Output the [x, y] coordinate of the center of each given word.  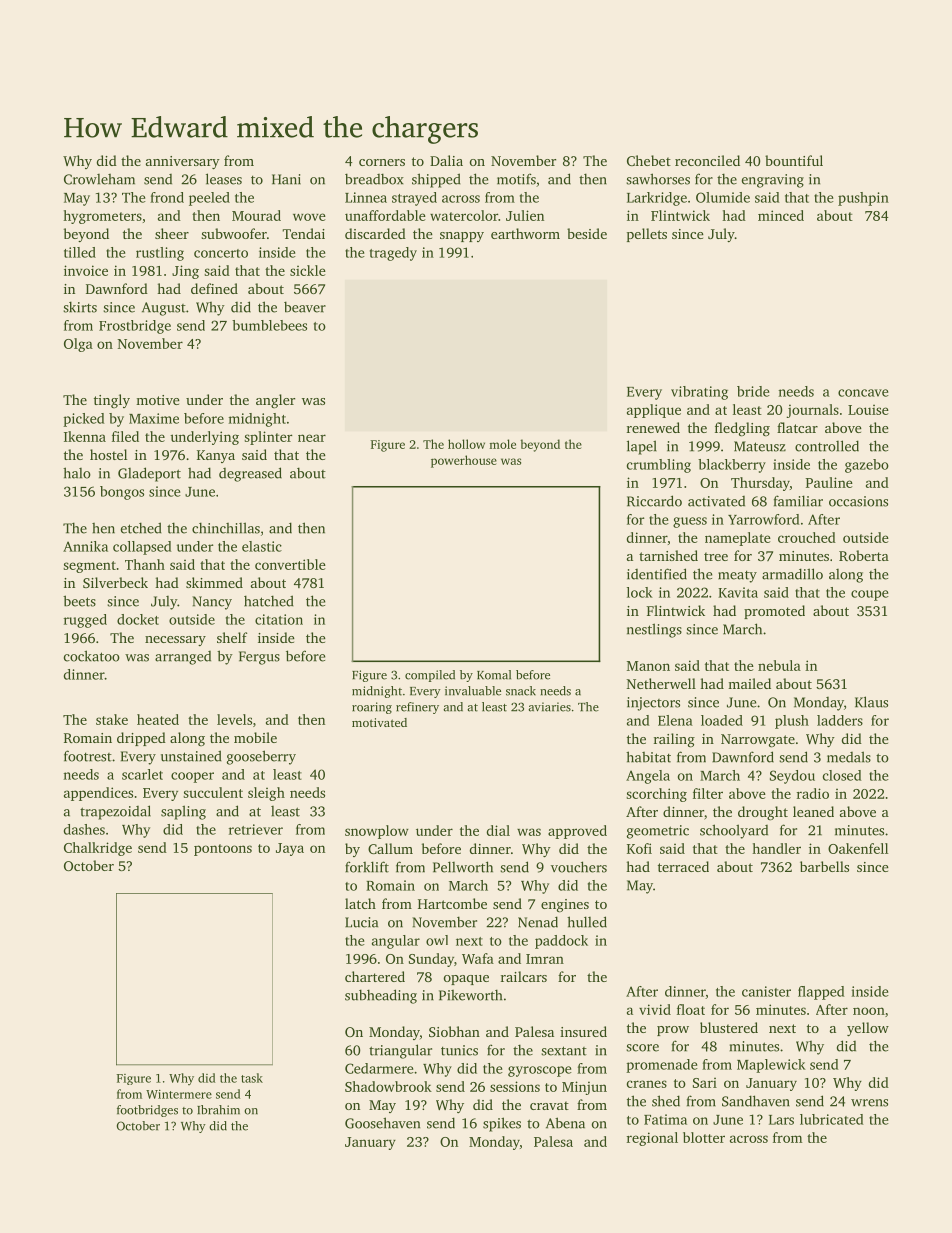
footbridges [147, 1111]
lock [640, 592]
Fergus [259, 658]
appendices [98, 794]
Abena [565, 1123]
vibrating [699, 393]
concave [863, 393]
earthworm [525, 233]
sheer [172, 233]
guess [690, 522]
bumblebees [269, 325]
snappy [462, 237]
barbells [824, 866]
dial [498, 830]
